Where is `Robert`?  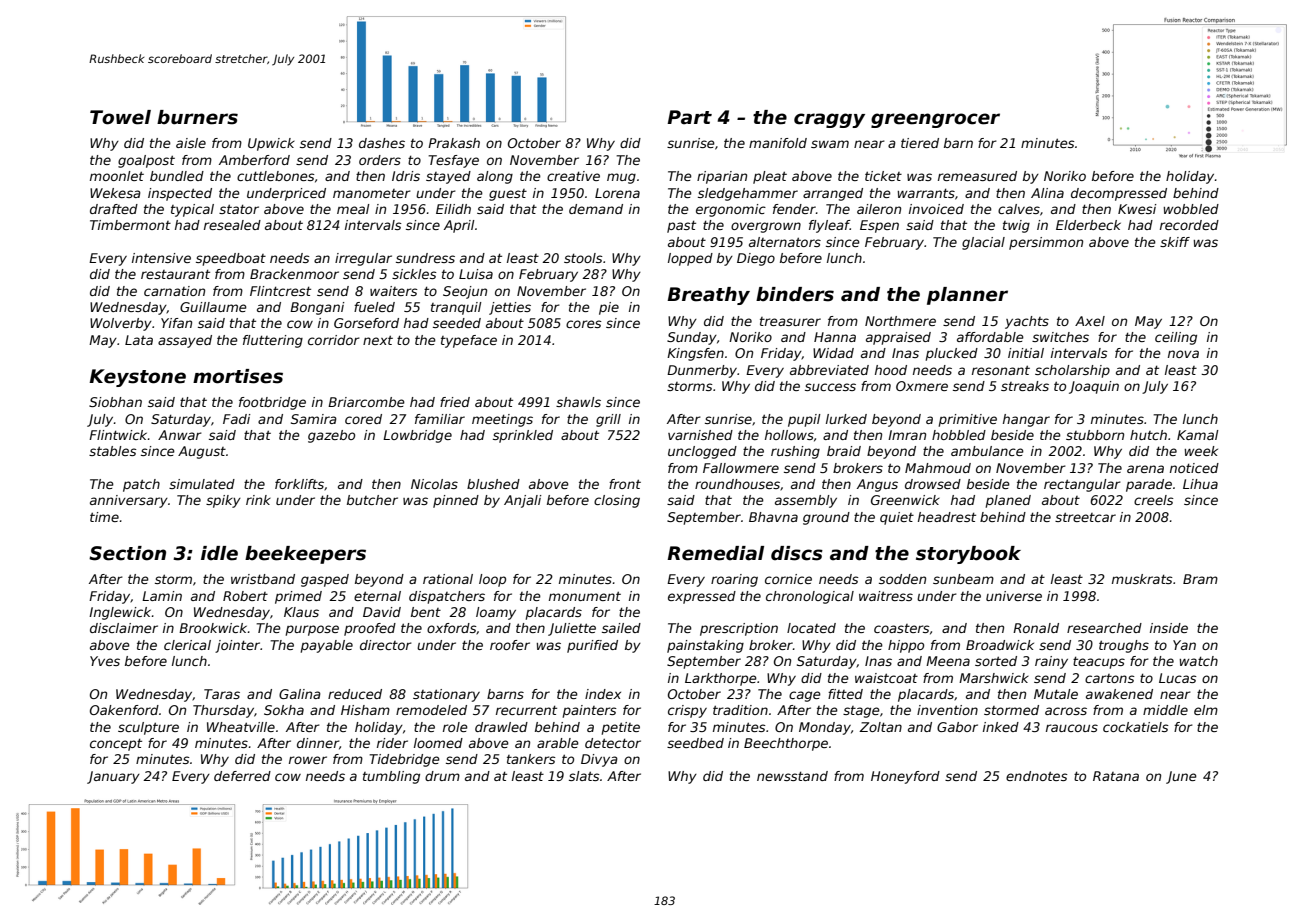 Robert is located at coordinates (245, 596).
